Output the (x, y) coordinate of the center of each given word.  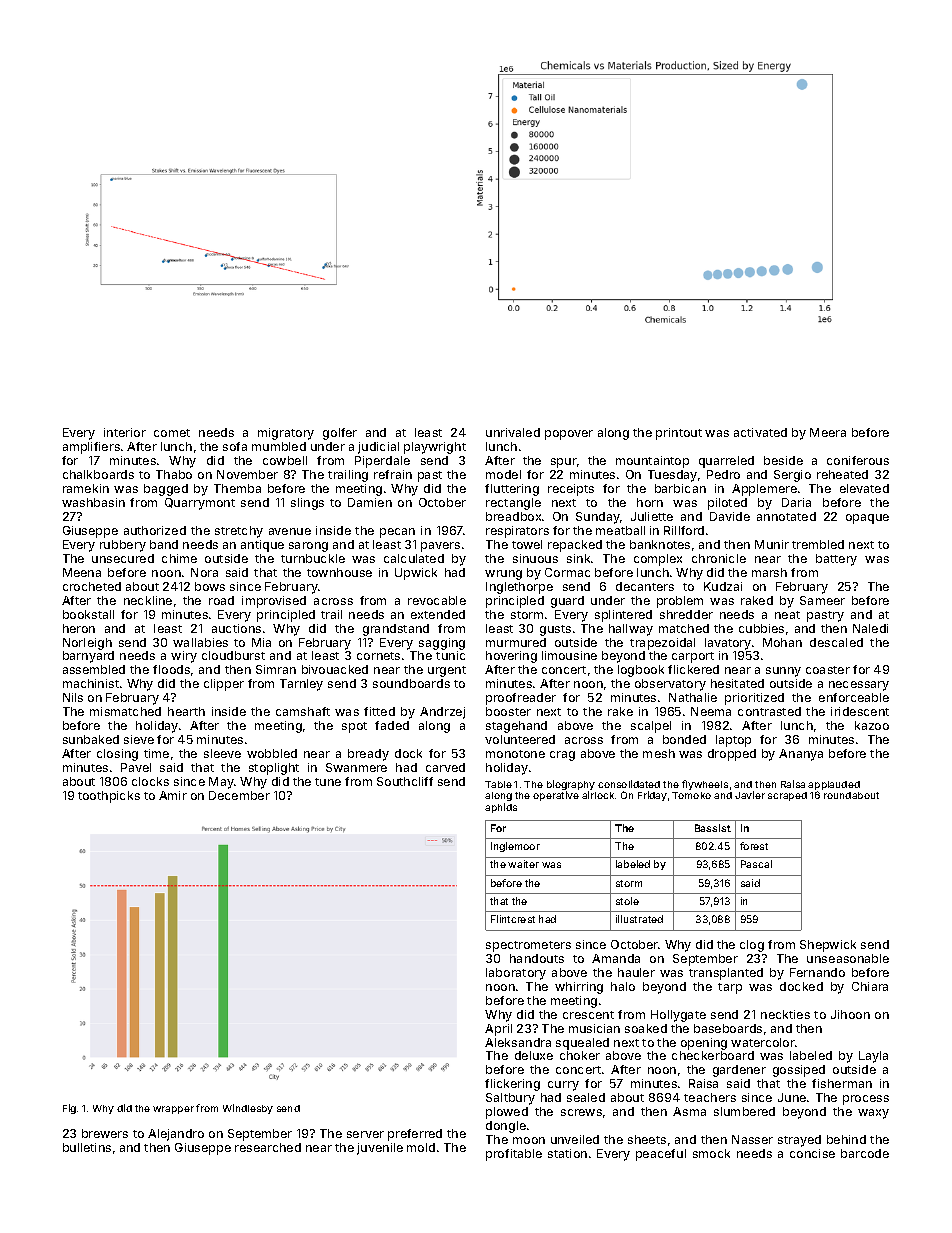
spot (354, 727)
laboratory (516, 974)
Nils (73, 697)
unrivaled (513, 432)
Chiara (870, 986)
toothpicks (109, 797)
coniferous (858, 460)
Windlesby (248, 1109)
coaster (828, 670)
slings (307, 504)
